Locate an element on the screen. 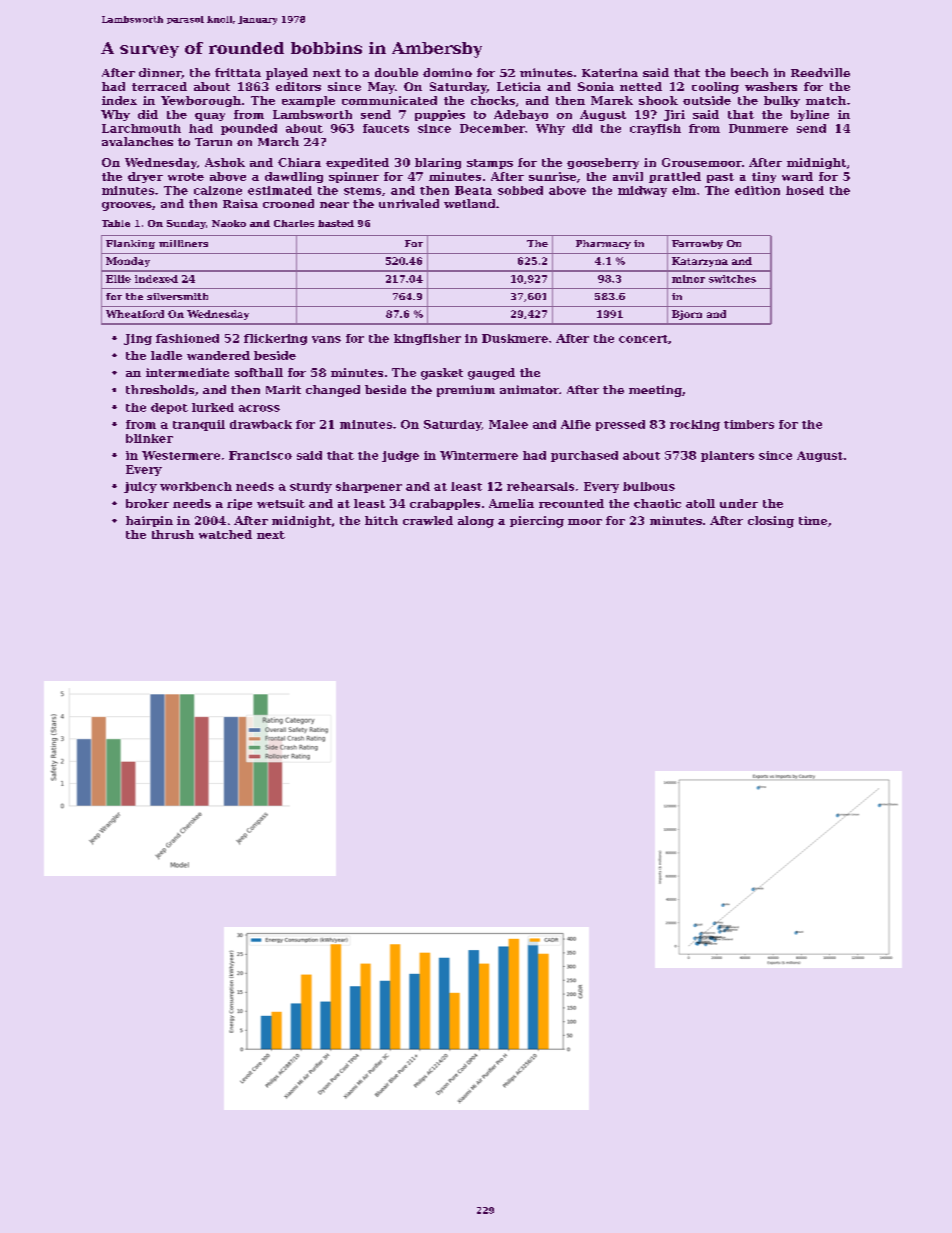 Image resolution: width=952 pixels, height=1233 pixels. terraced is located at coordinates (159, 86).
